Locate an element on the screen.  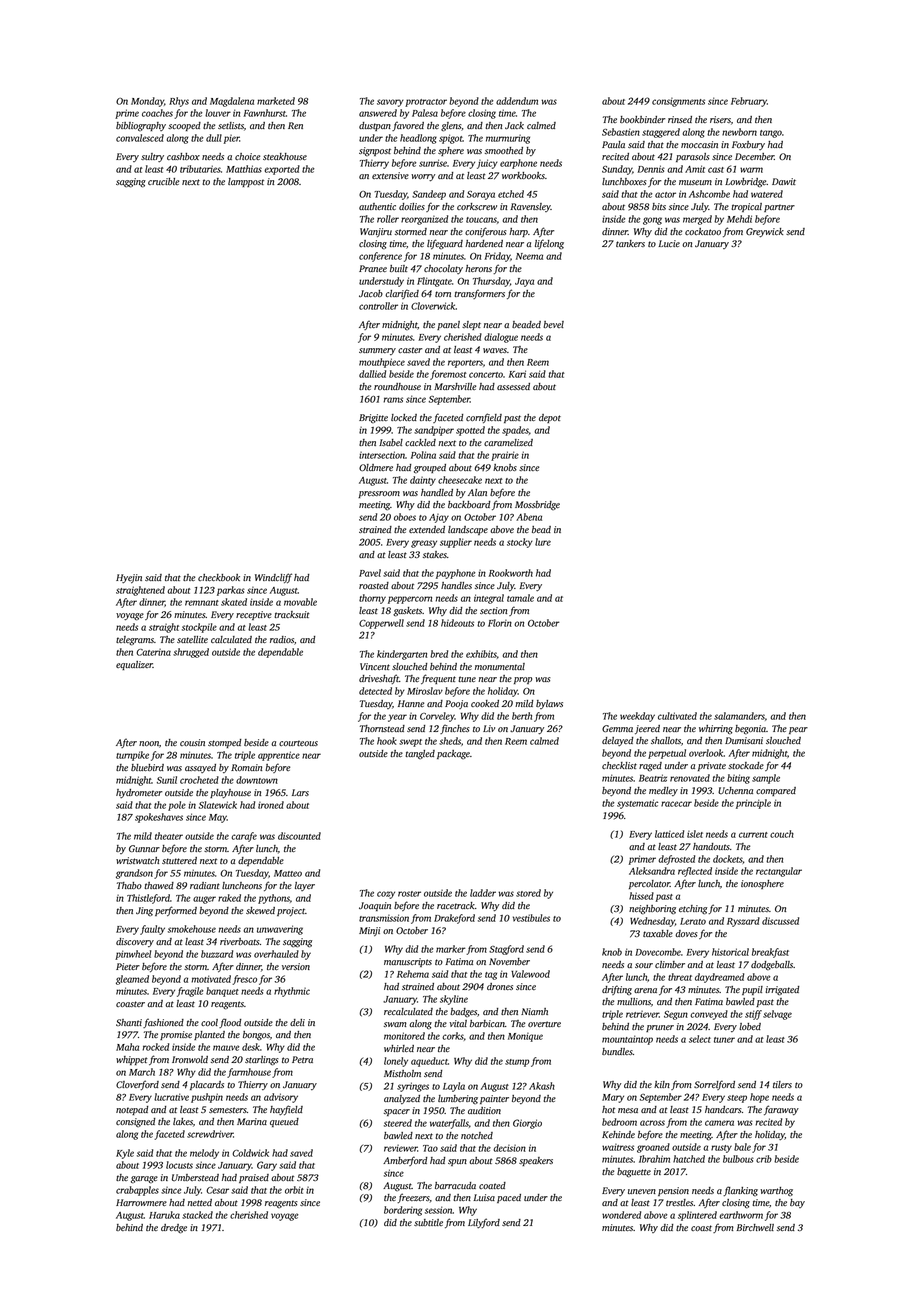
bevel is located at coordinates (553, 324).
